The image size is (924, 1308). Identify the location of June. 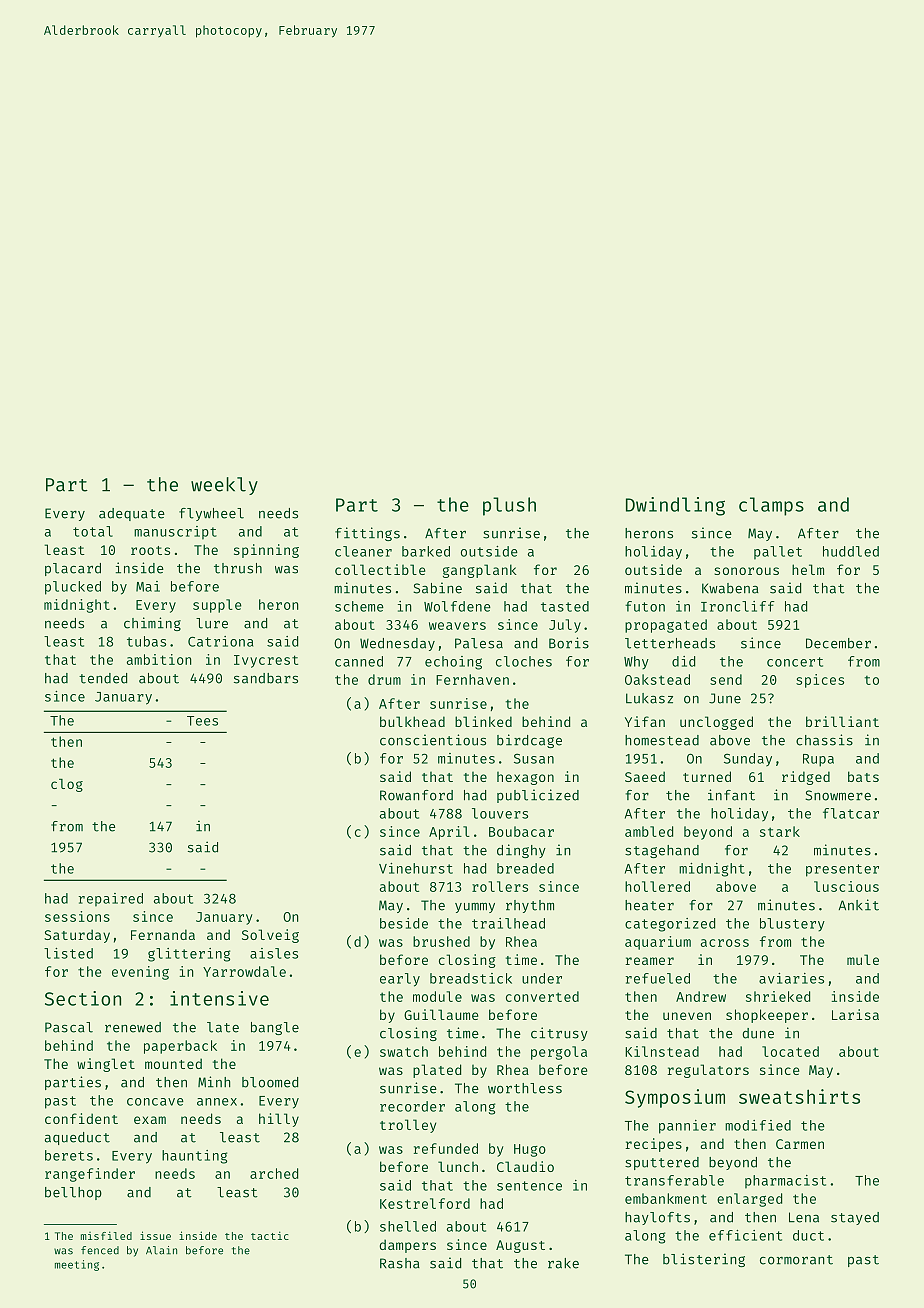
(725, 698).
